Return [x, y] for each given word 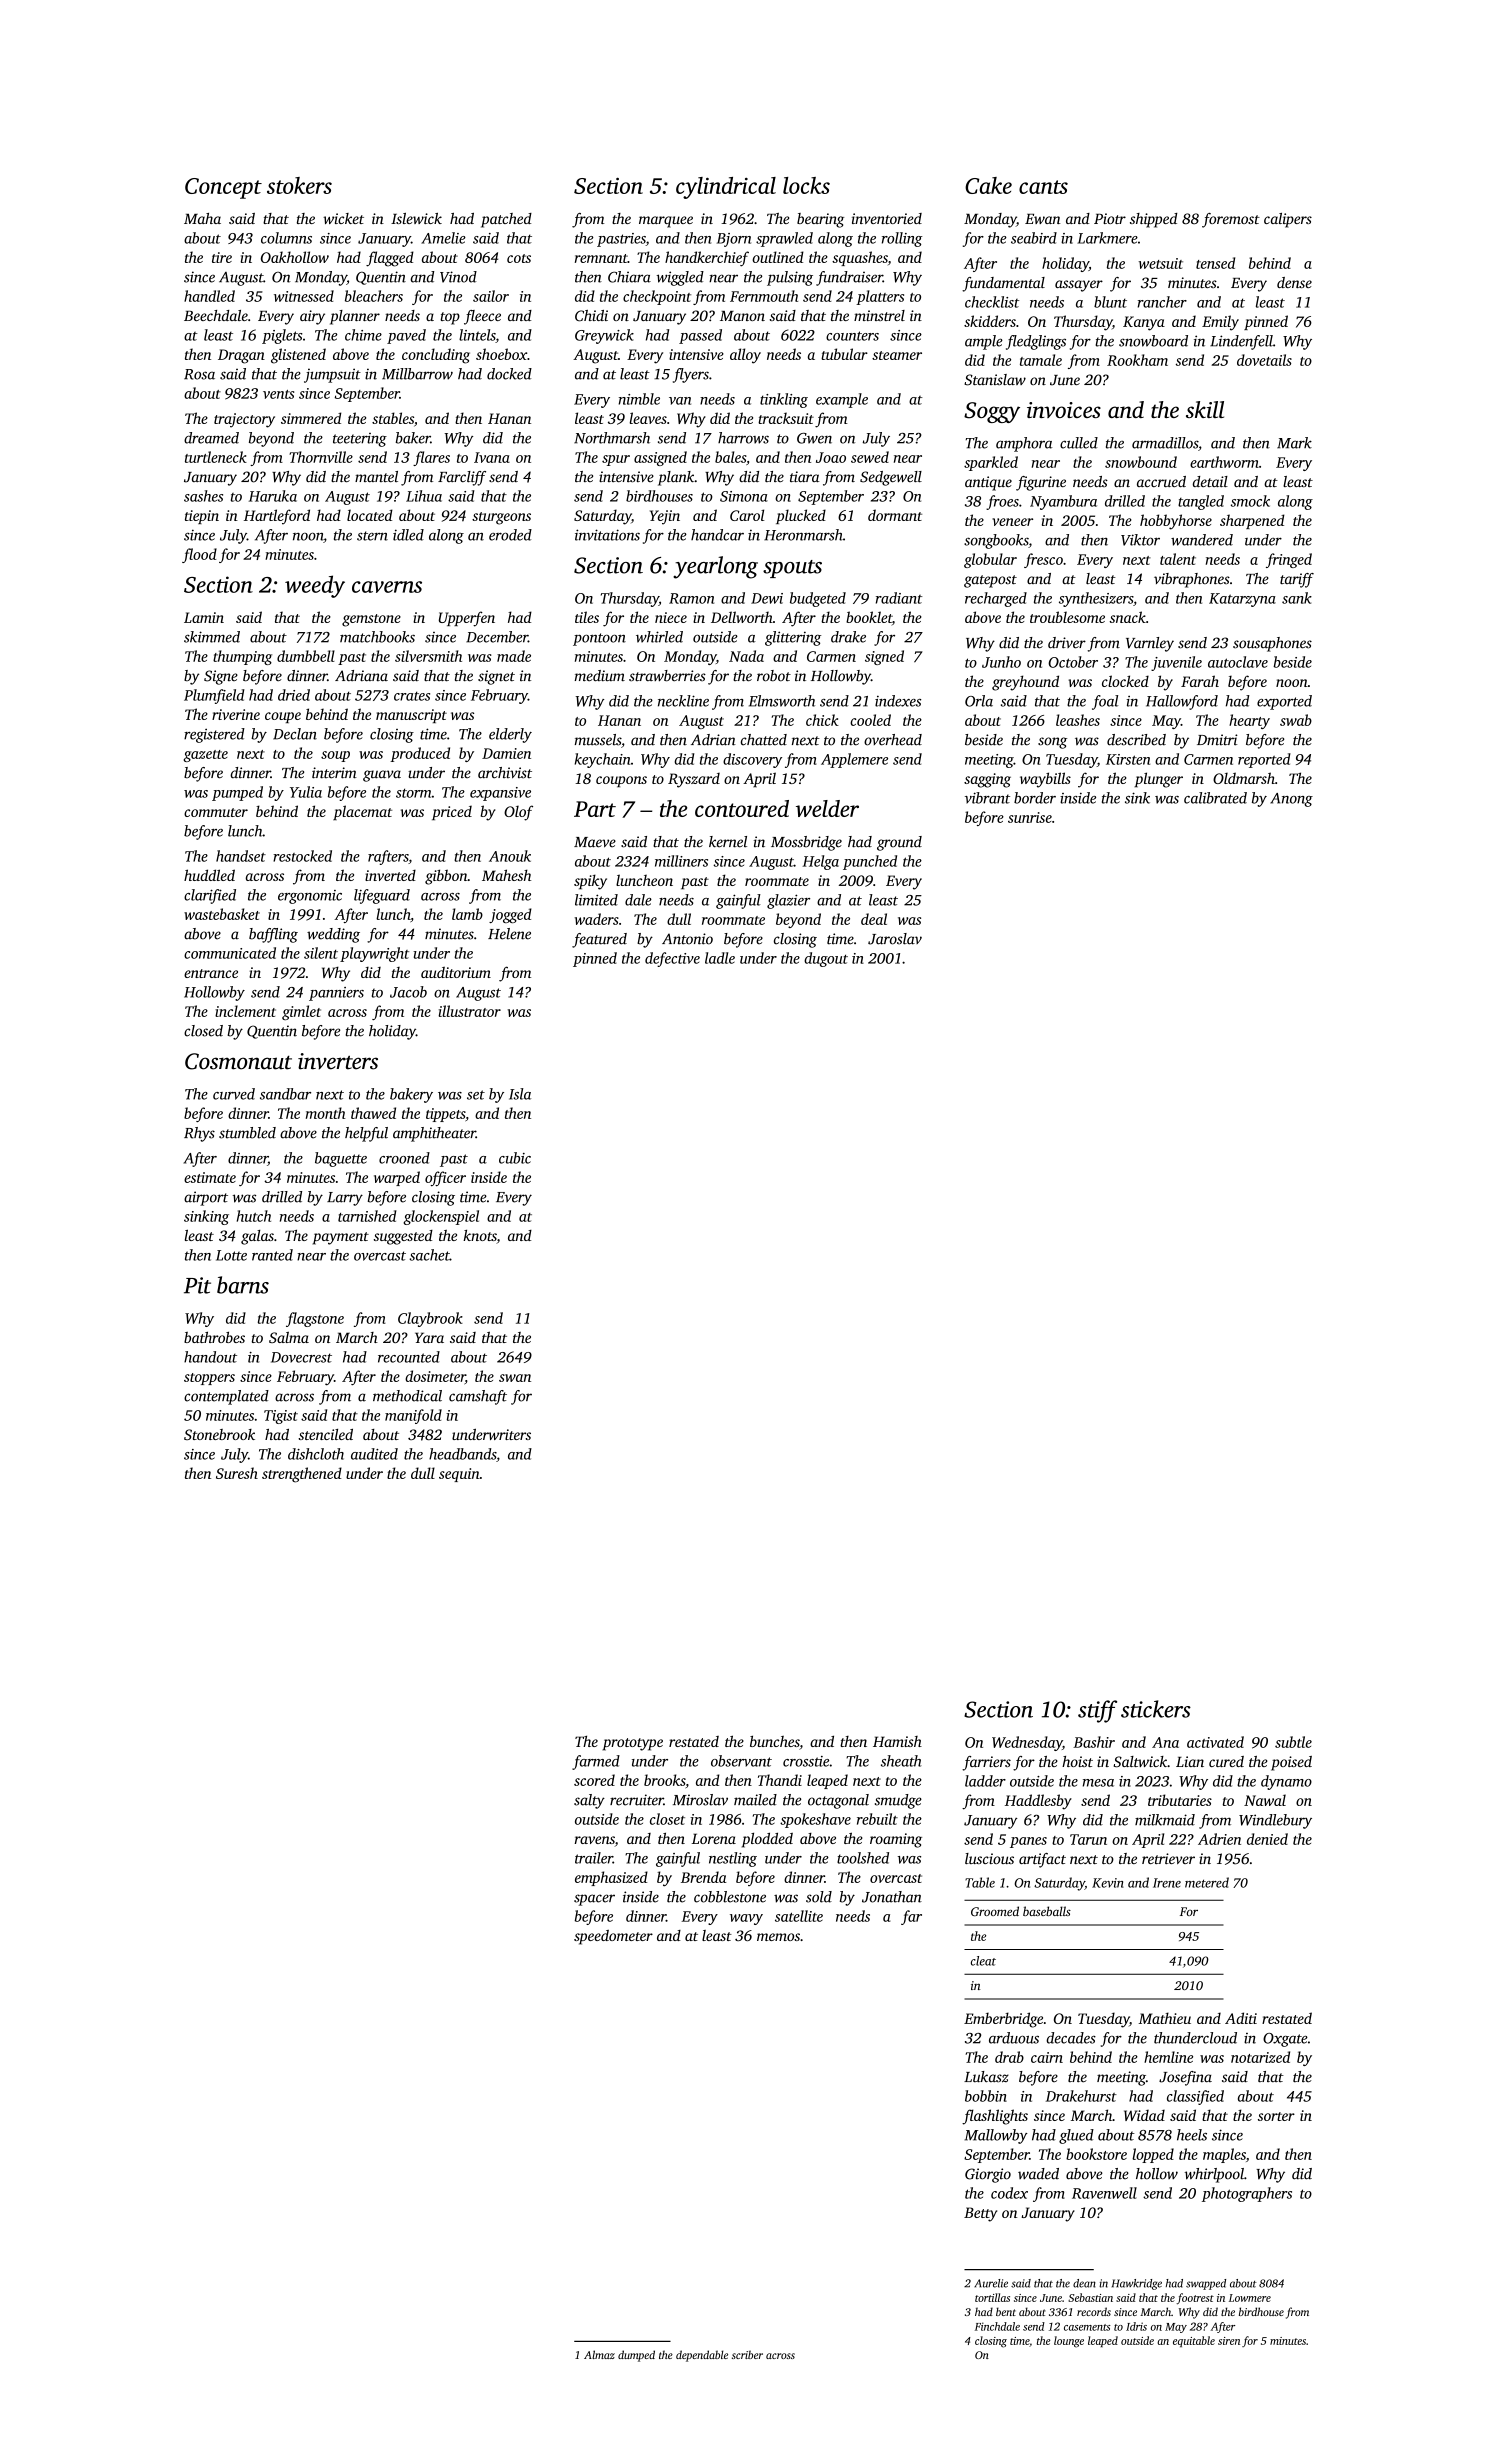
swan [515, 1378]
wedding [333, 935]
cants [1043, 187]
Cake [988, 185]
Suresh [237, 1473]
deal [874, 919]
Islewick [416, 218]
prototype [633, 1744]
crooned [404, 1158]
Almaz [599, 2354]
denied [1267, 1839]
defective [672, 959]
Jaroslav [895, 939]
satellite [799, 1916]
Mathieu [1165, 2018]
